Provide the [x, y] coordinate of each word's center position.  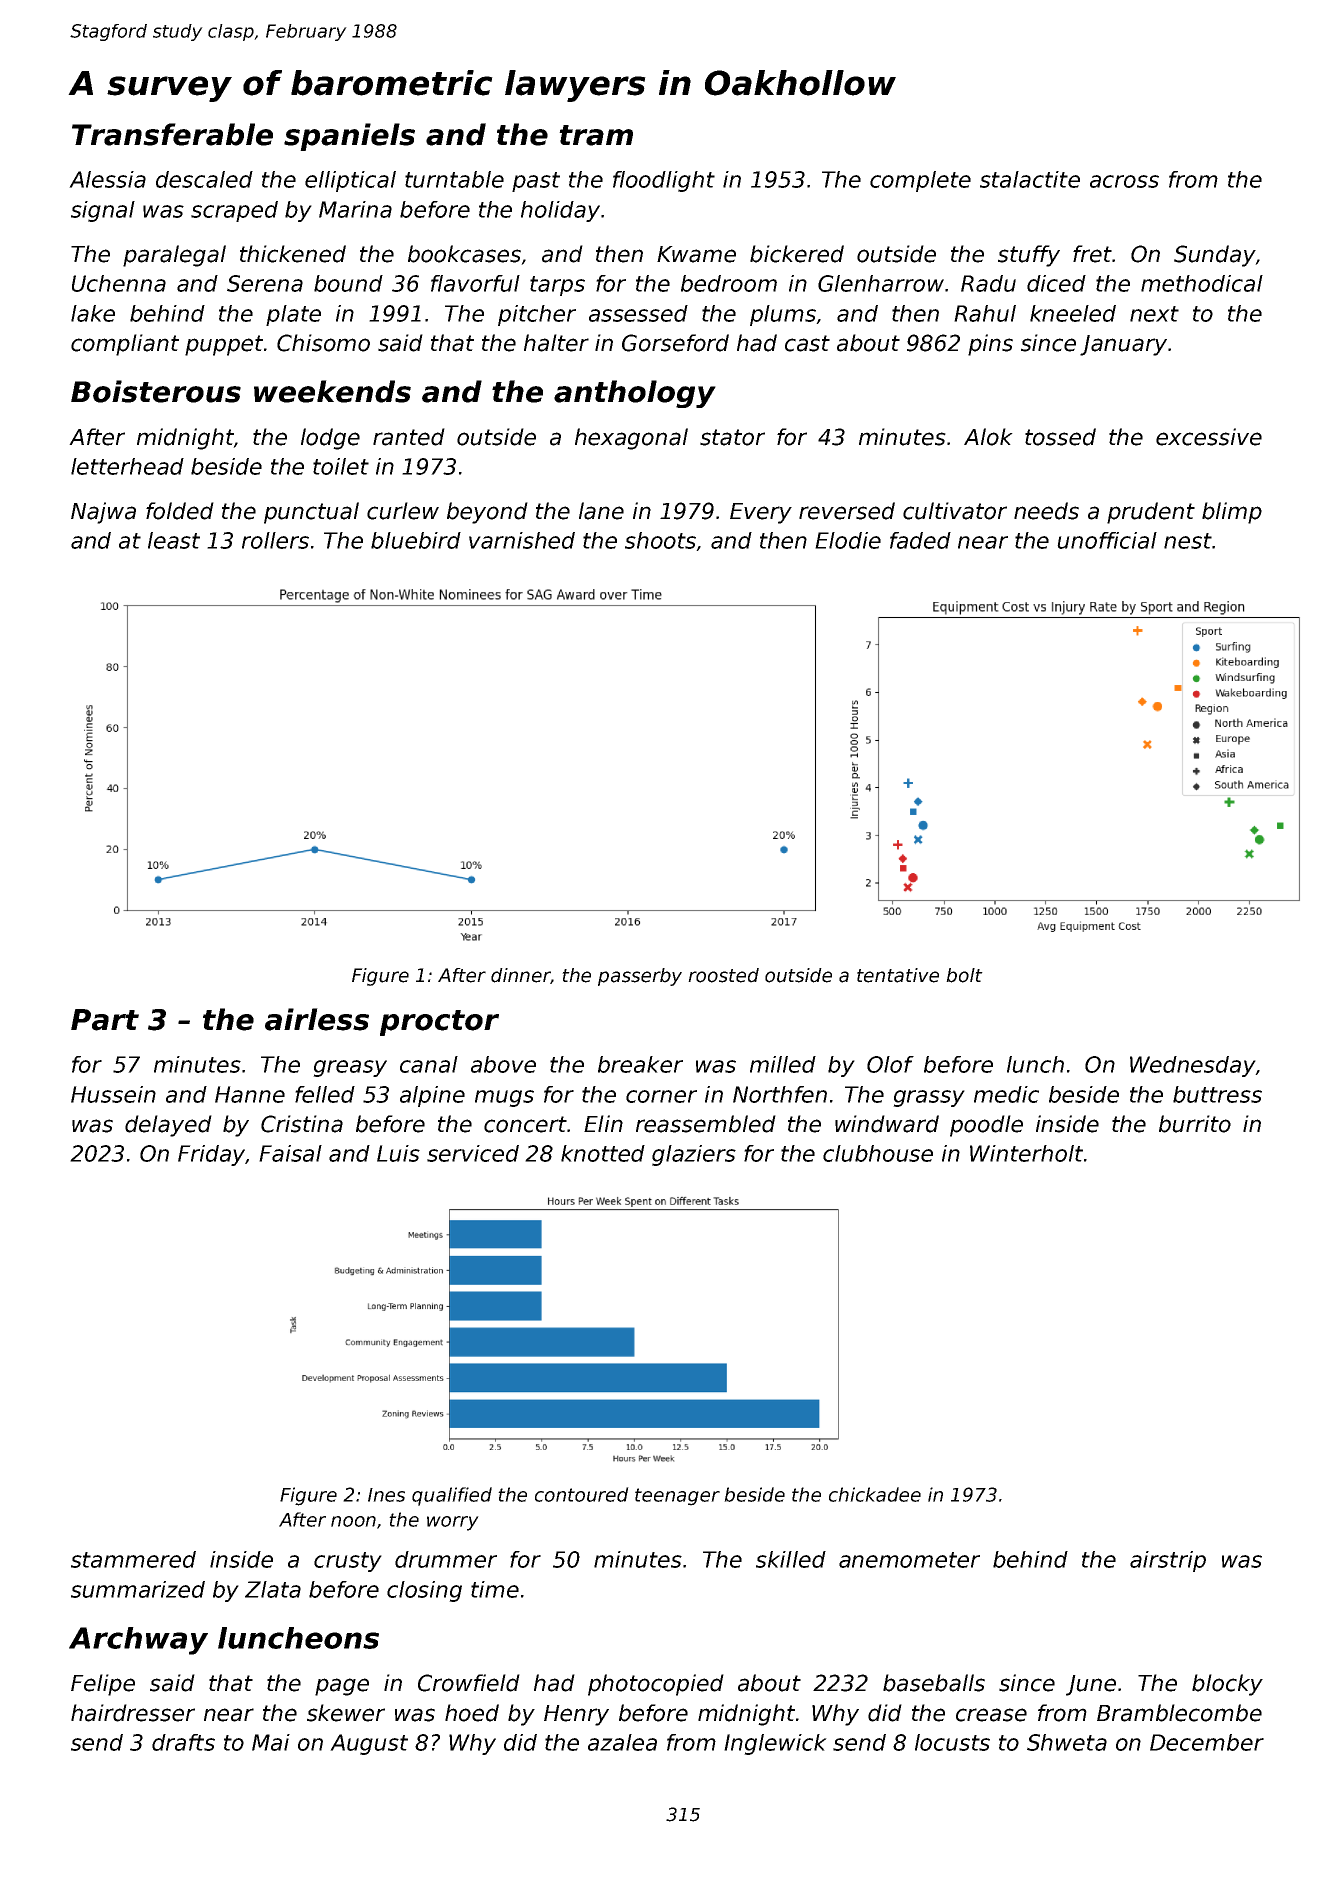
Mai [271, 1742]
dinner [521, 976]
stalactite [1030, 179]
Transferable [172, 134]
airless [317, 1019]
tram [596, 135]
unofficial [1107, 540]
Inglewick [775, 1744]
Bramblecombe [1179, 1713]
